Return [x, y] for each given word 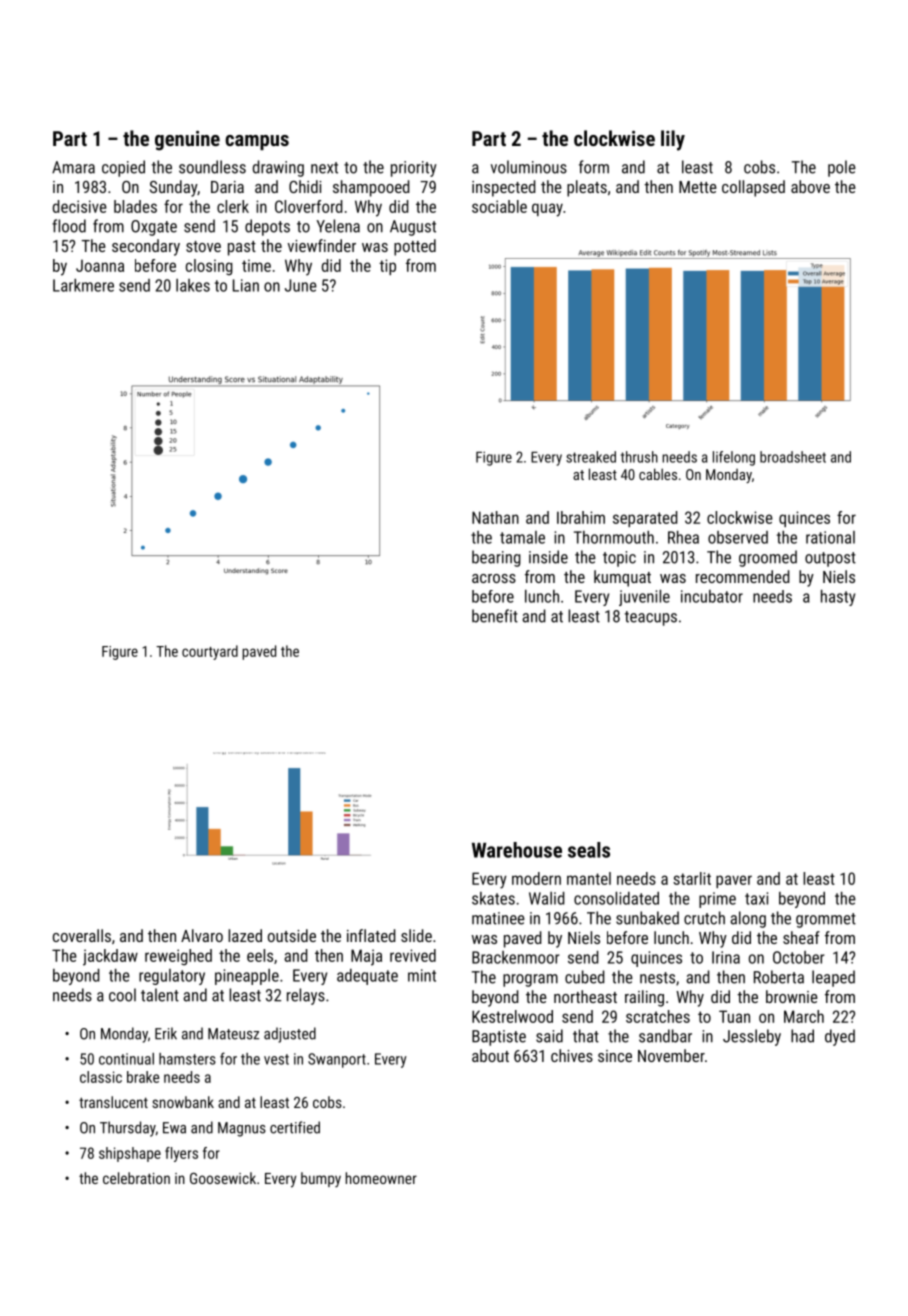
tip [387, 267]
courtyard [210, 652]
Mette [698, 187]
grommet [826, 920]
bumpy [321, 1180]
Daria [227, 187]
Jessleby [752, 1037]
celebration [136, 1178]
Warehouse [517, 850]
